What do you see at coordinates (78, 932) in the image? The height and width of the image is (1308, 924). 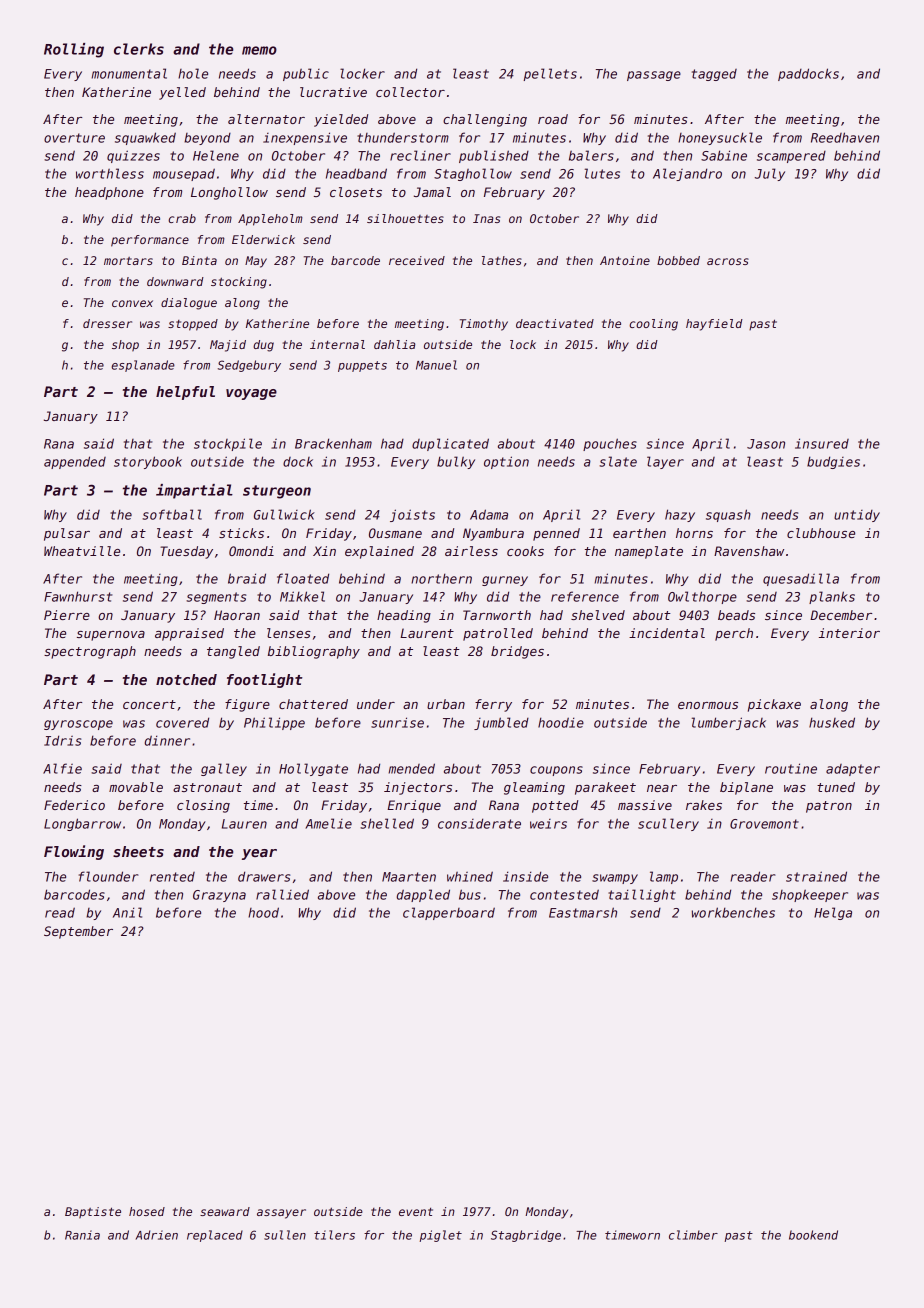 I see `September` at bounding box center [78, 932].
